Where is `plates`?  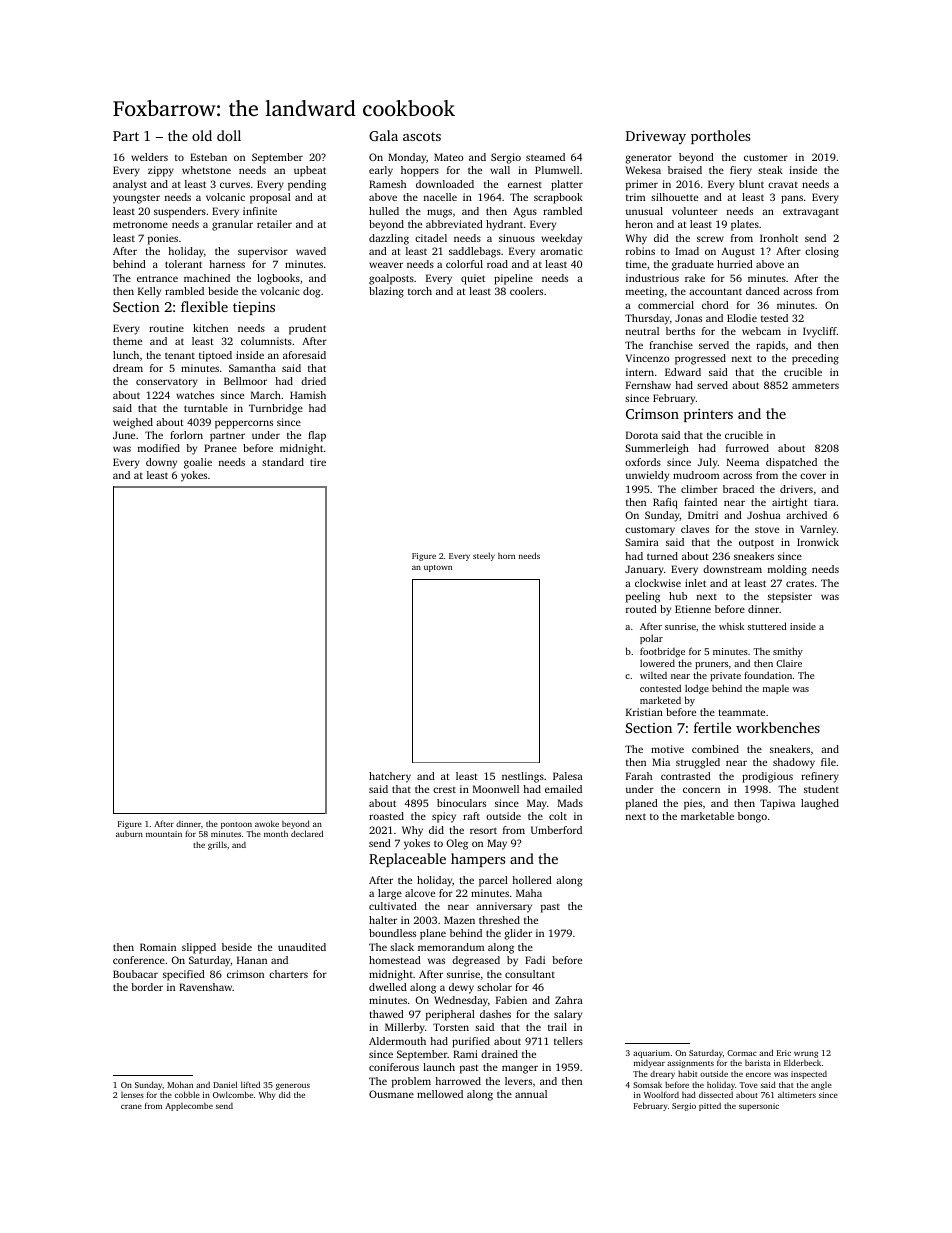
plates is located at coordinates (745, 225).
